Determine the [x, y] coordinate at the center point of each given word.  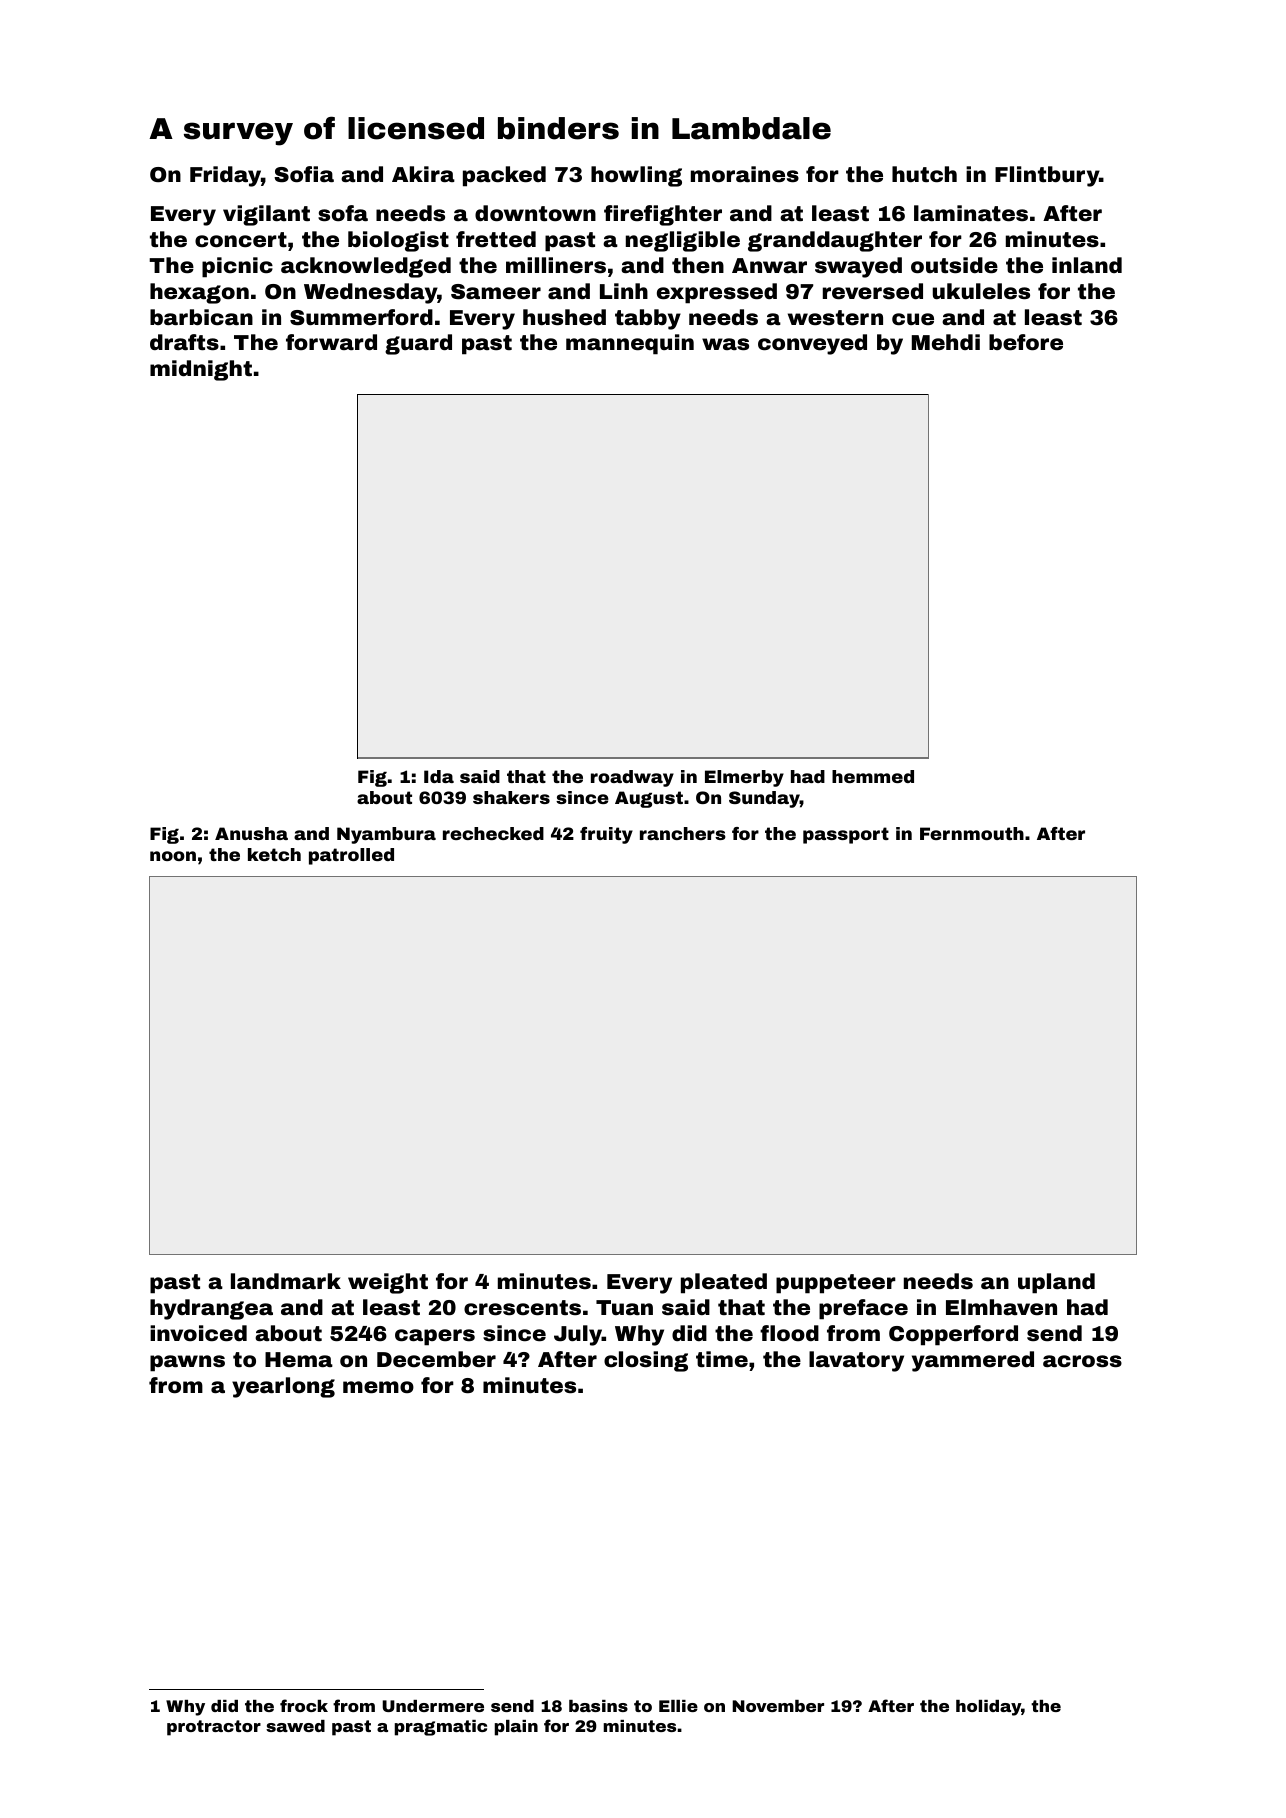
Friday [225, 176]
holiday [988, 1708]
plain [516, 1728]
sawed [295, 1726]
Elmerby [744, 778]
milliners [556, 265]
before [1026, 342]
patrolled [351, 856]
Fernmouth [972, 833]
